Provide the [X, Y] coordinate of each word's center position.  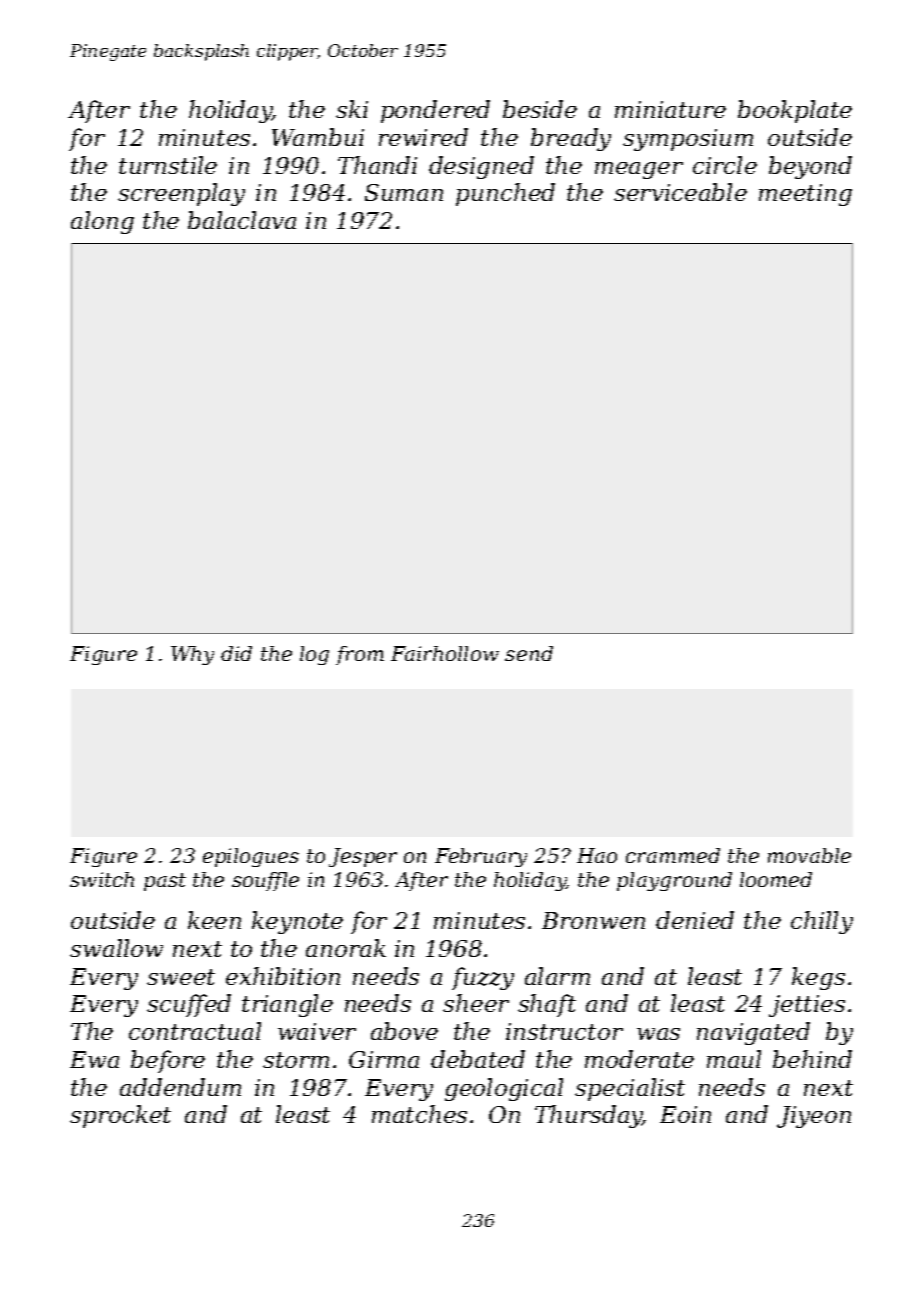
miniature [670, 109]
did [236, 653]
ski [352, 109]
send [529, 653]
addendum [180, 1087]
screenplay [181, 194]
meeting [805, 195]
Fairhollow [445, 653]
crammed [673, 855]
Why [192, 655]
